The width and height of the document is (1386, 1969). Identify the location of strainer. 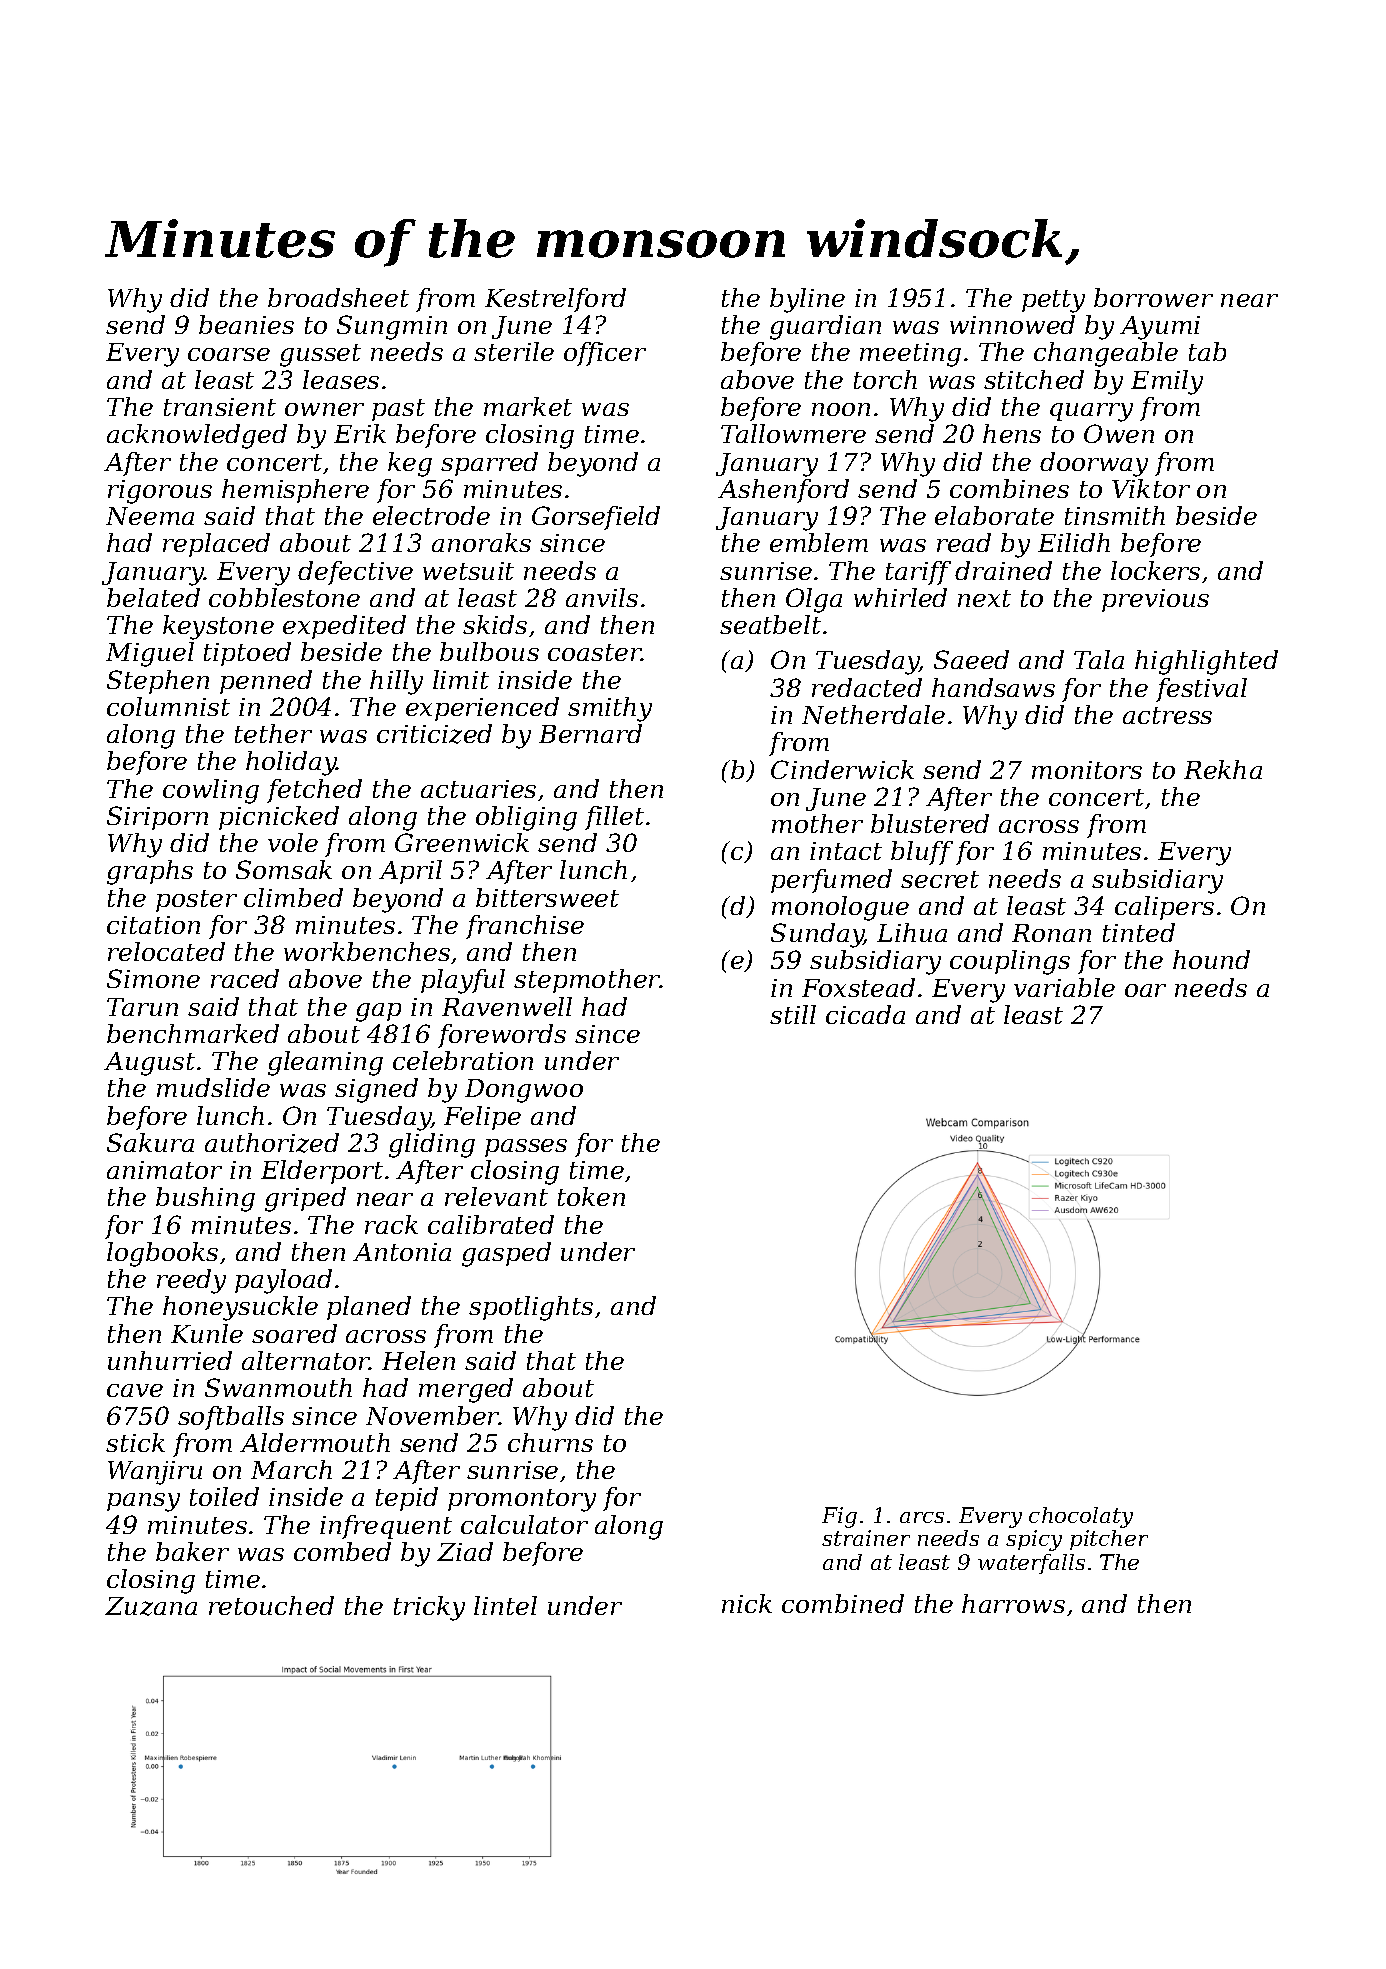
(866, 1538).
